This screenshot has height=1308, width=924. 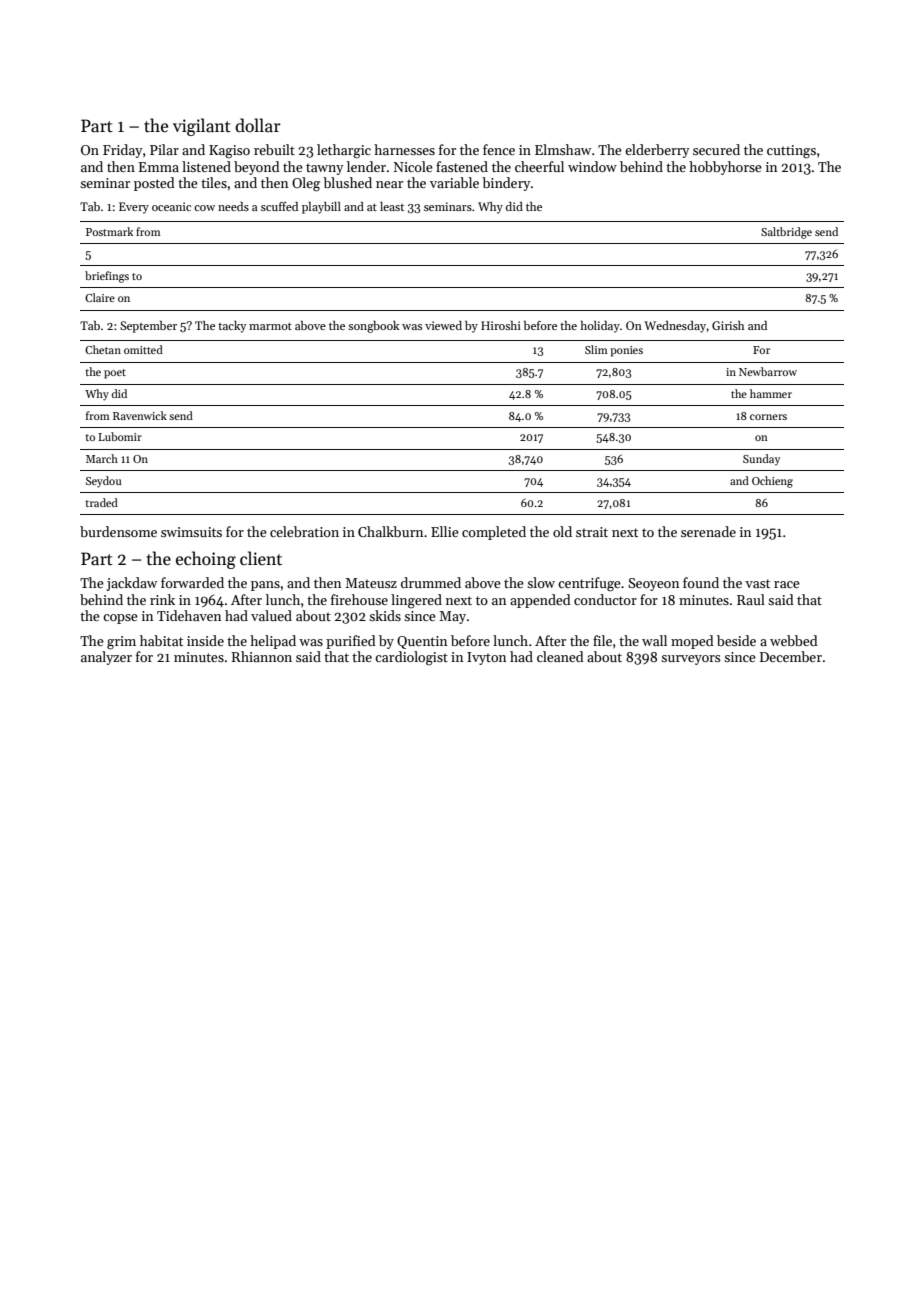 What do you see at coordinates (392, 206) in the screenshot?
I see `least` at bounding box center [392, 206].
